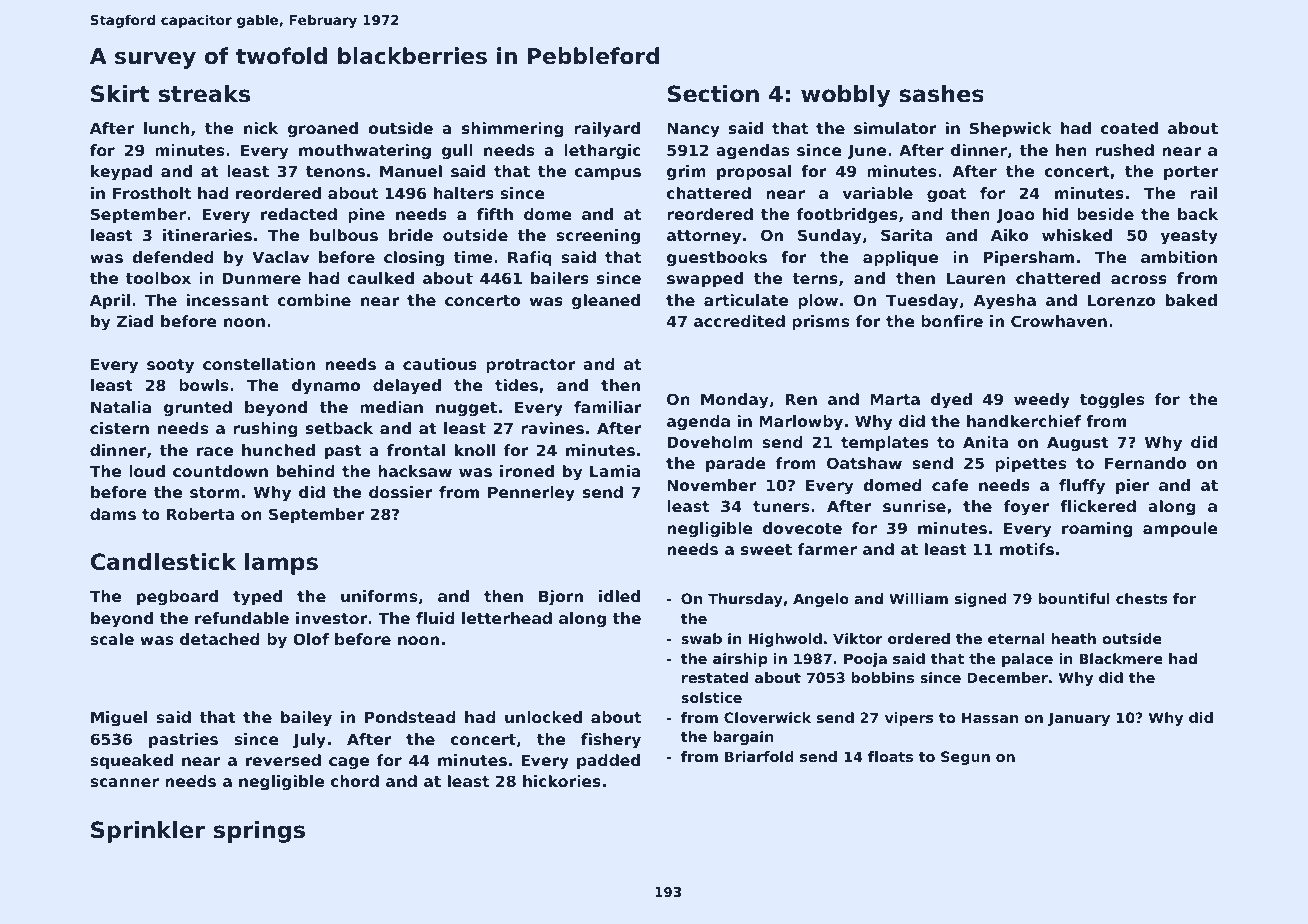 This screenshot has width=1308, height=924. I want to click on Crowhaven, so click(1059, 321).
